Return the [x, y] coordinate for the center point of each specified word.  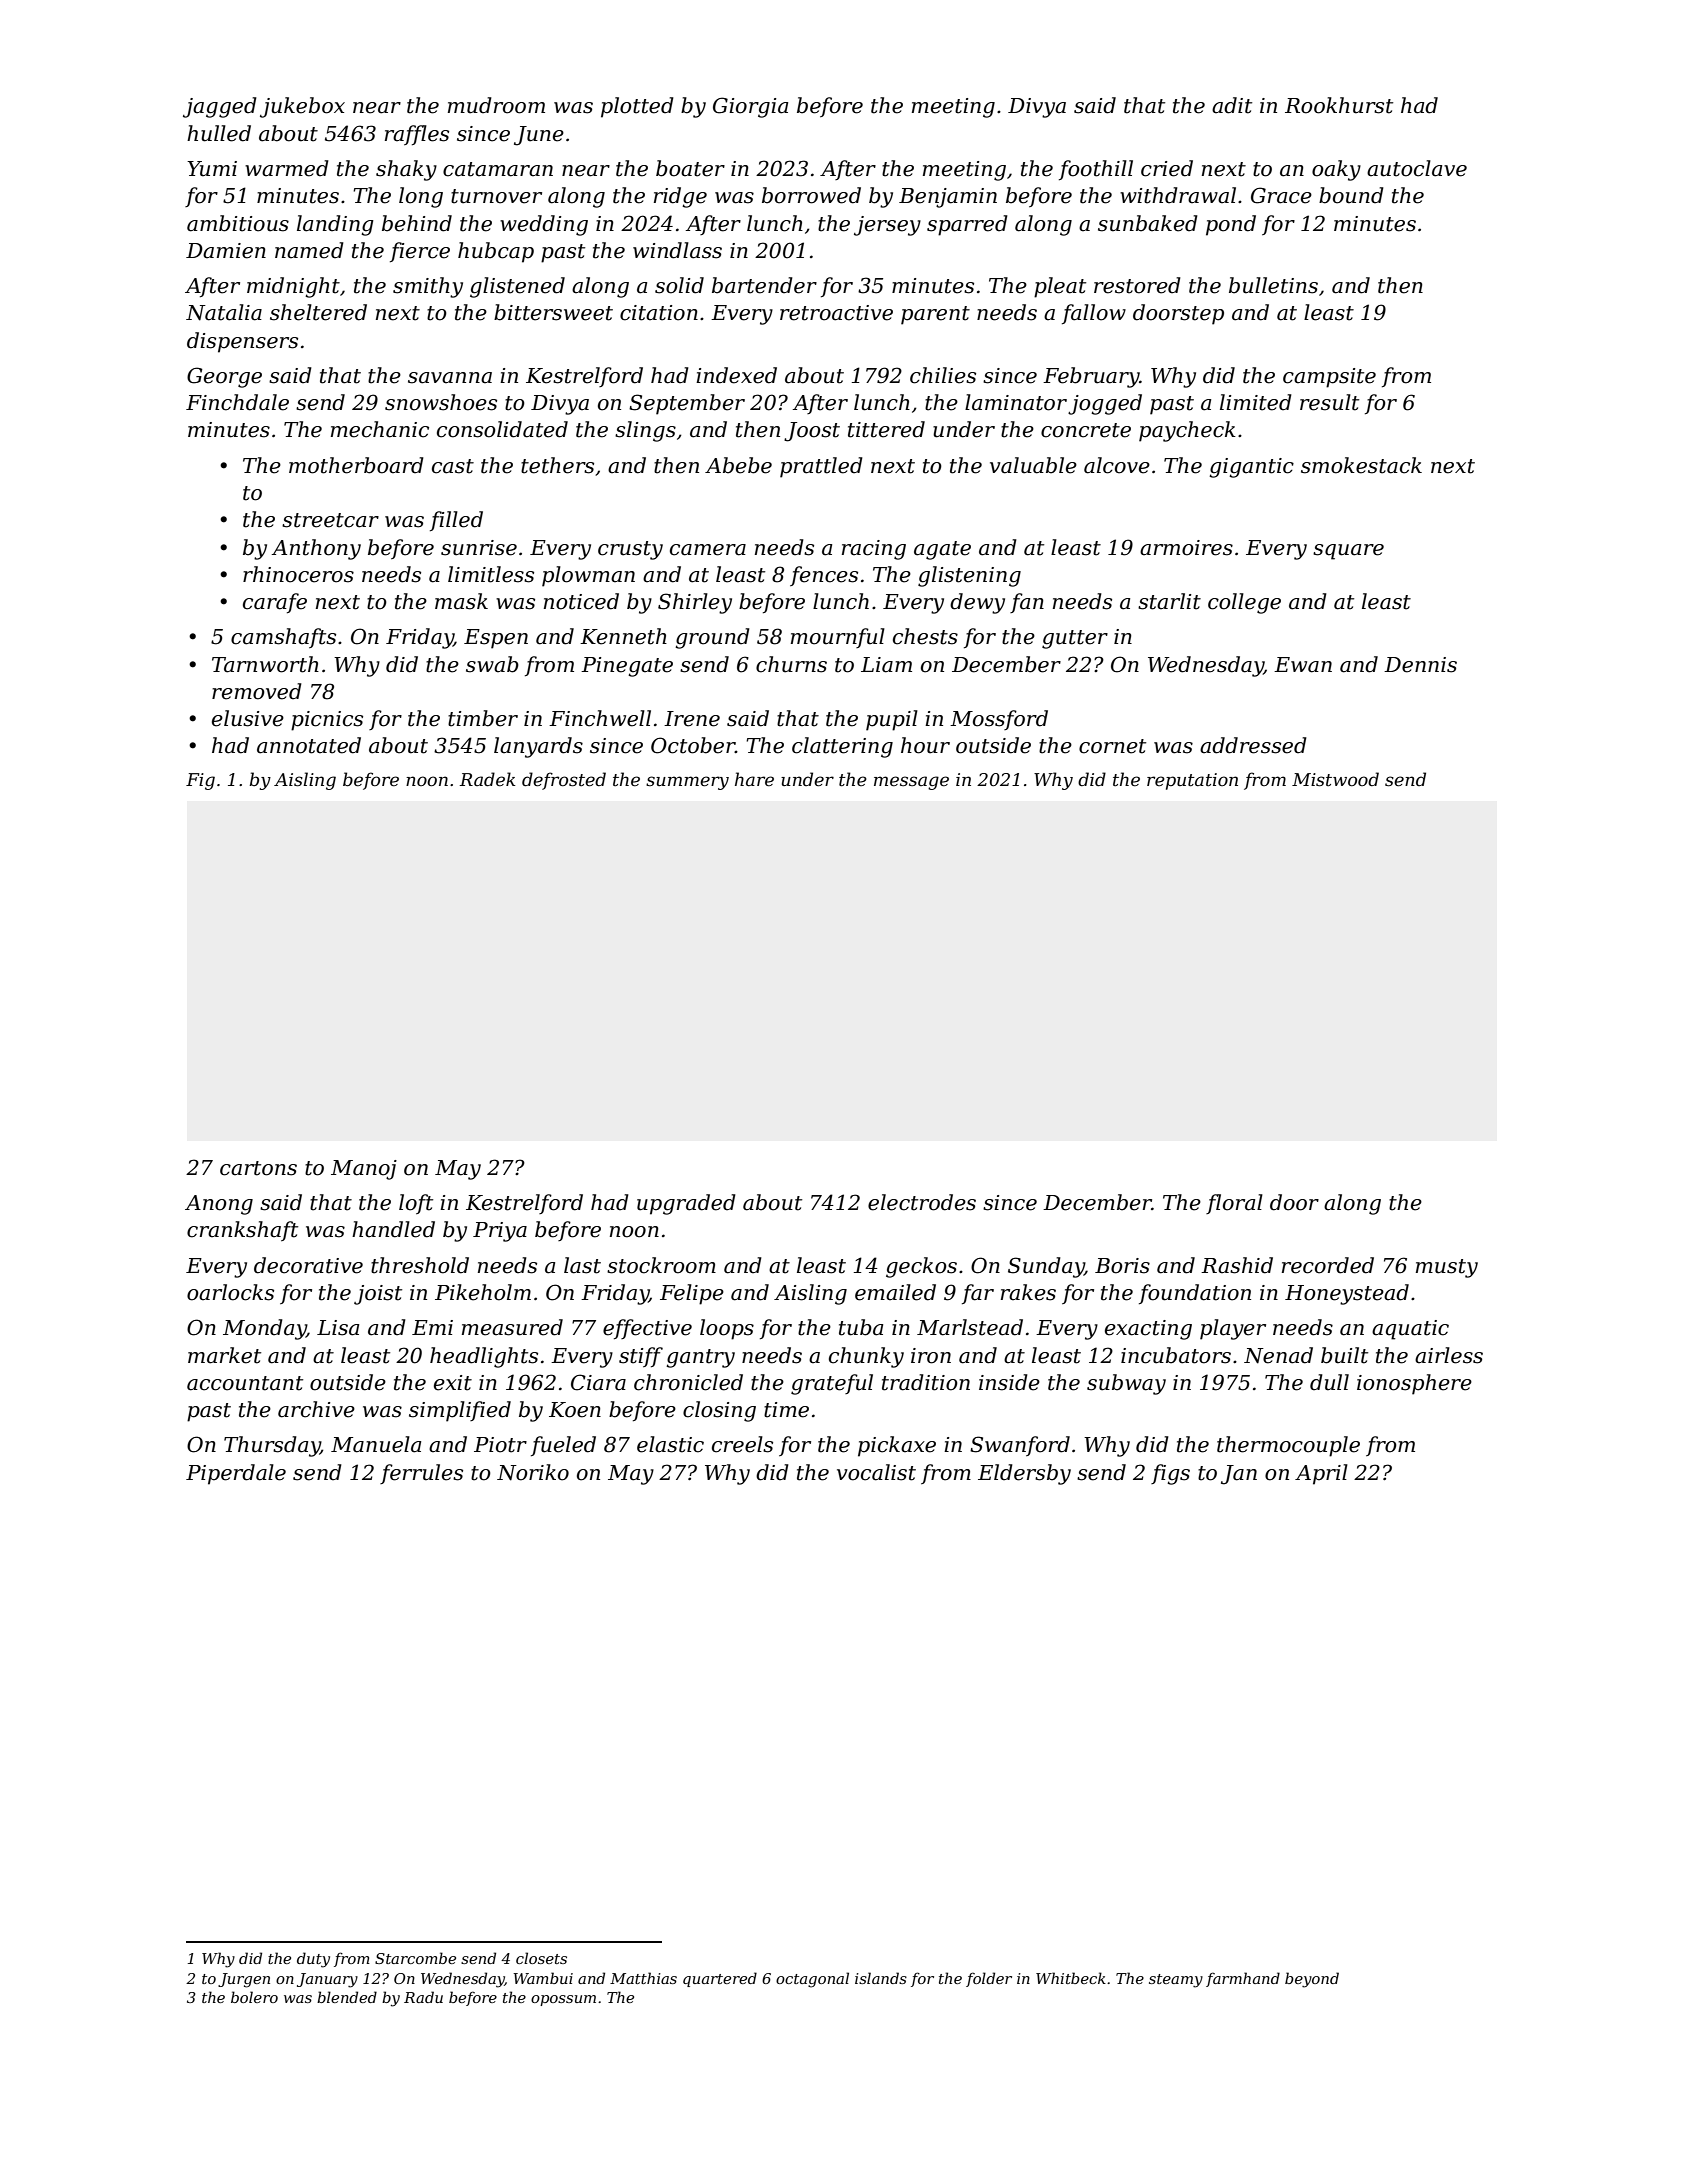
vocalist [876, 1472]
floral [1234, 1204]
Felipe [692, 1294]
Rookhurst [1339, 105]
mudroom [496, 105]
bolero [254, 1997]
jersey [887, 226]
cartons [258, 1168]
